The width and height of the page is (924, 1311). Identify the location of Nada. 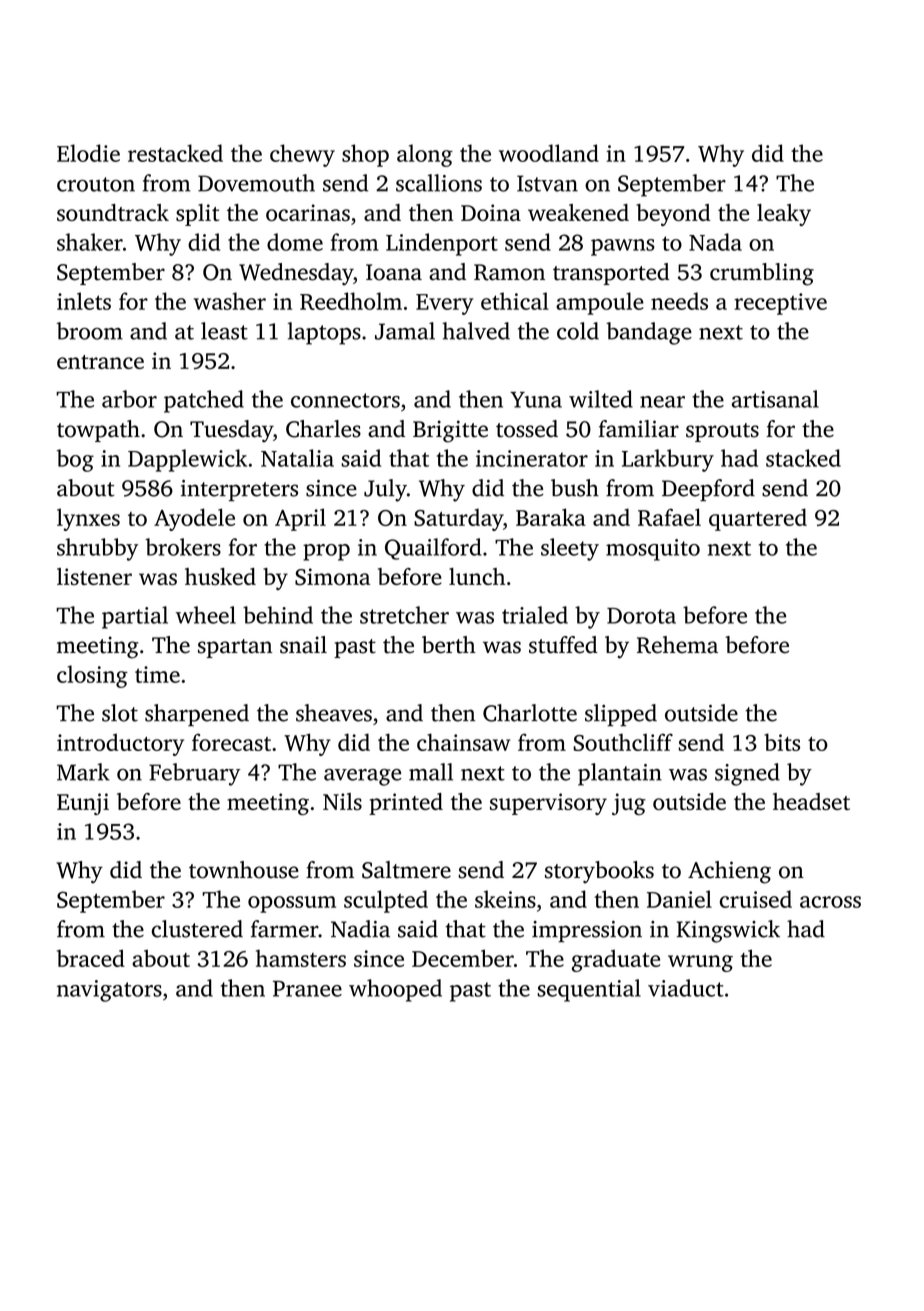
(715, 242).
